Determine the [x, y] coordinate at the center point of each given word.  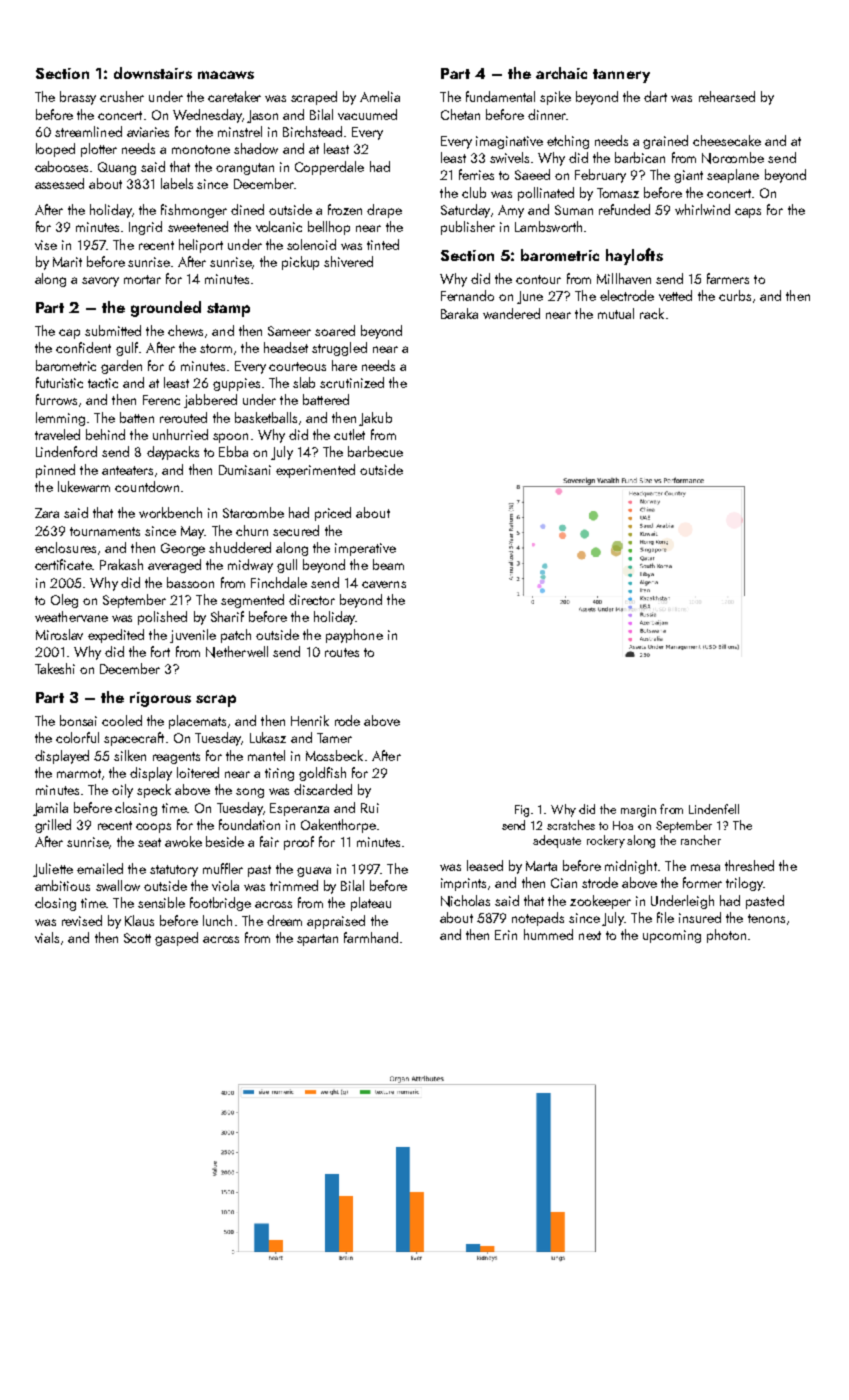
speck [154, 791]
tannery [621, 76]
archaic [561, 73]
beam [388, 564]
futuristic [59, 382]
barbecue [375, 451]
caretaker [234, 96]
